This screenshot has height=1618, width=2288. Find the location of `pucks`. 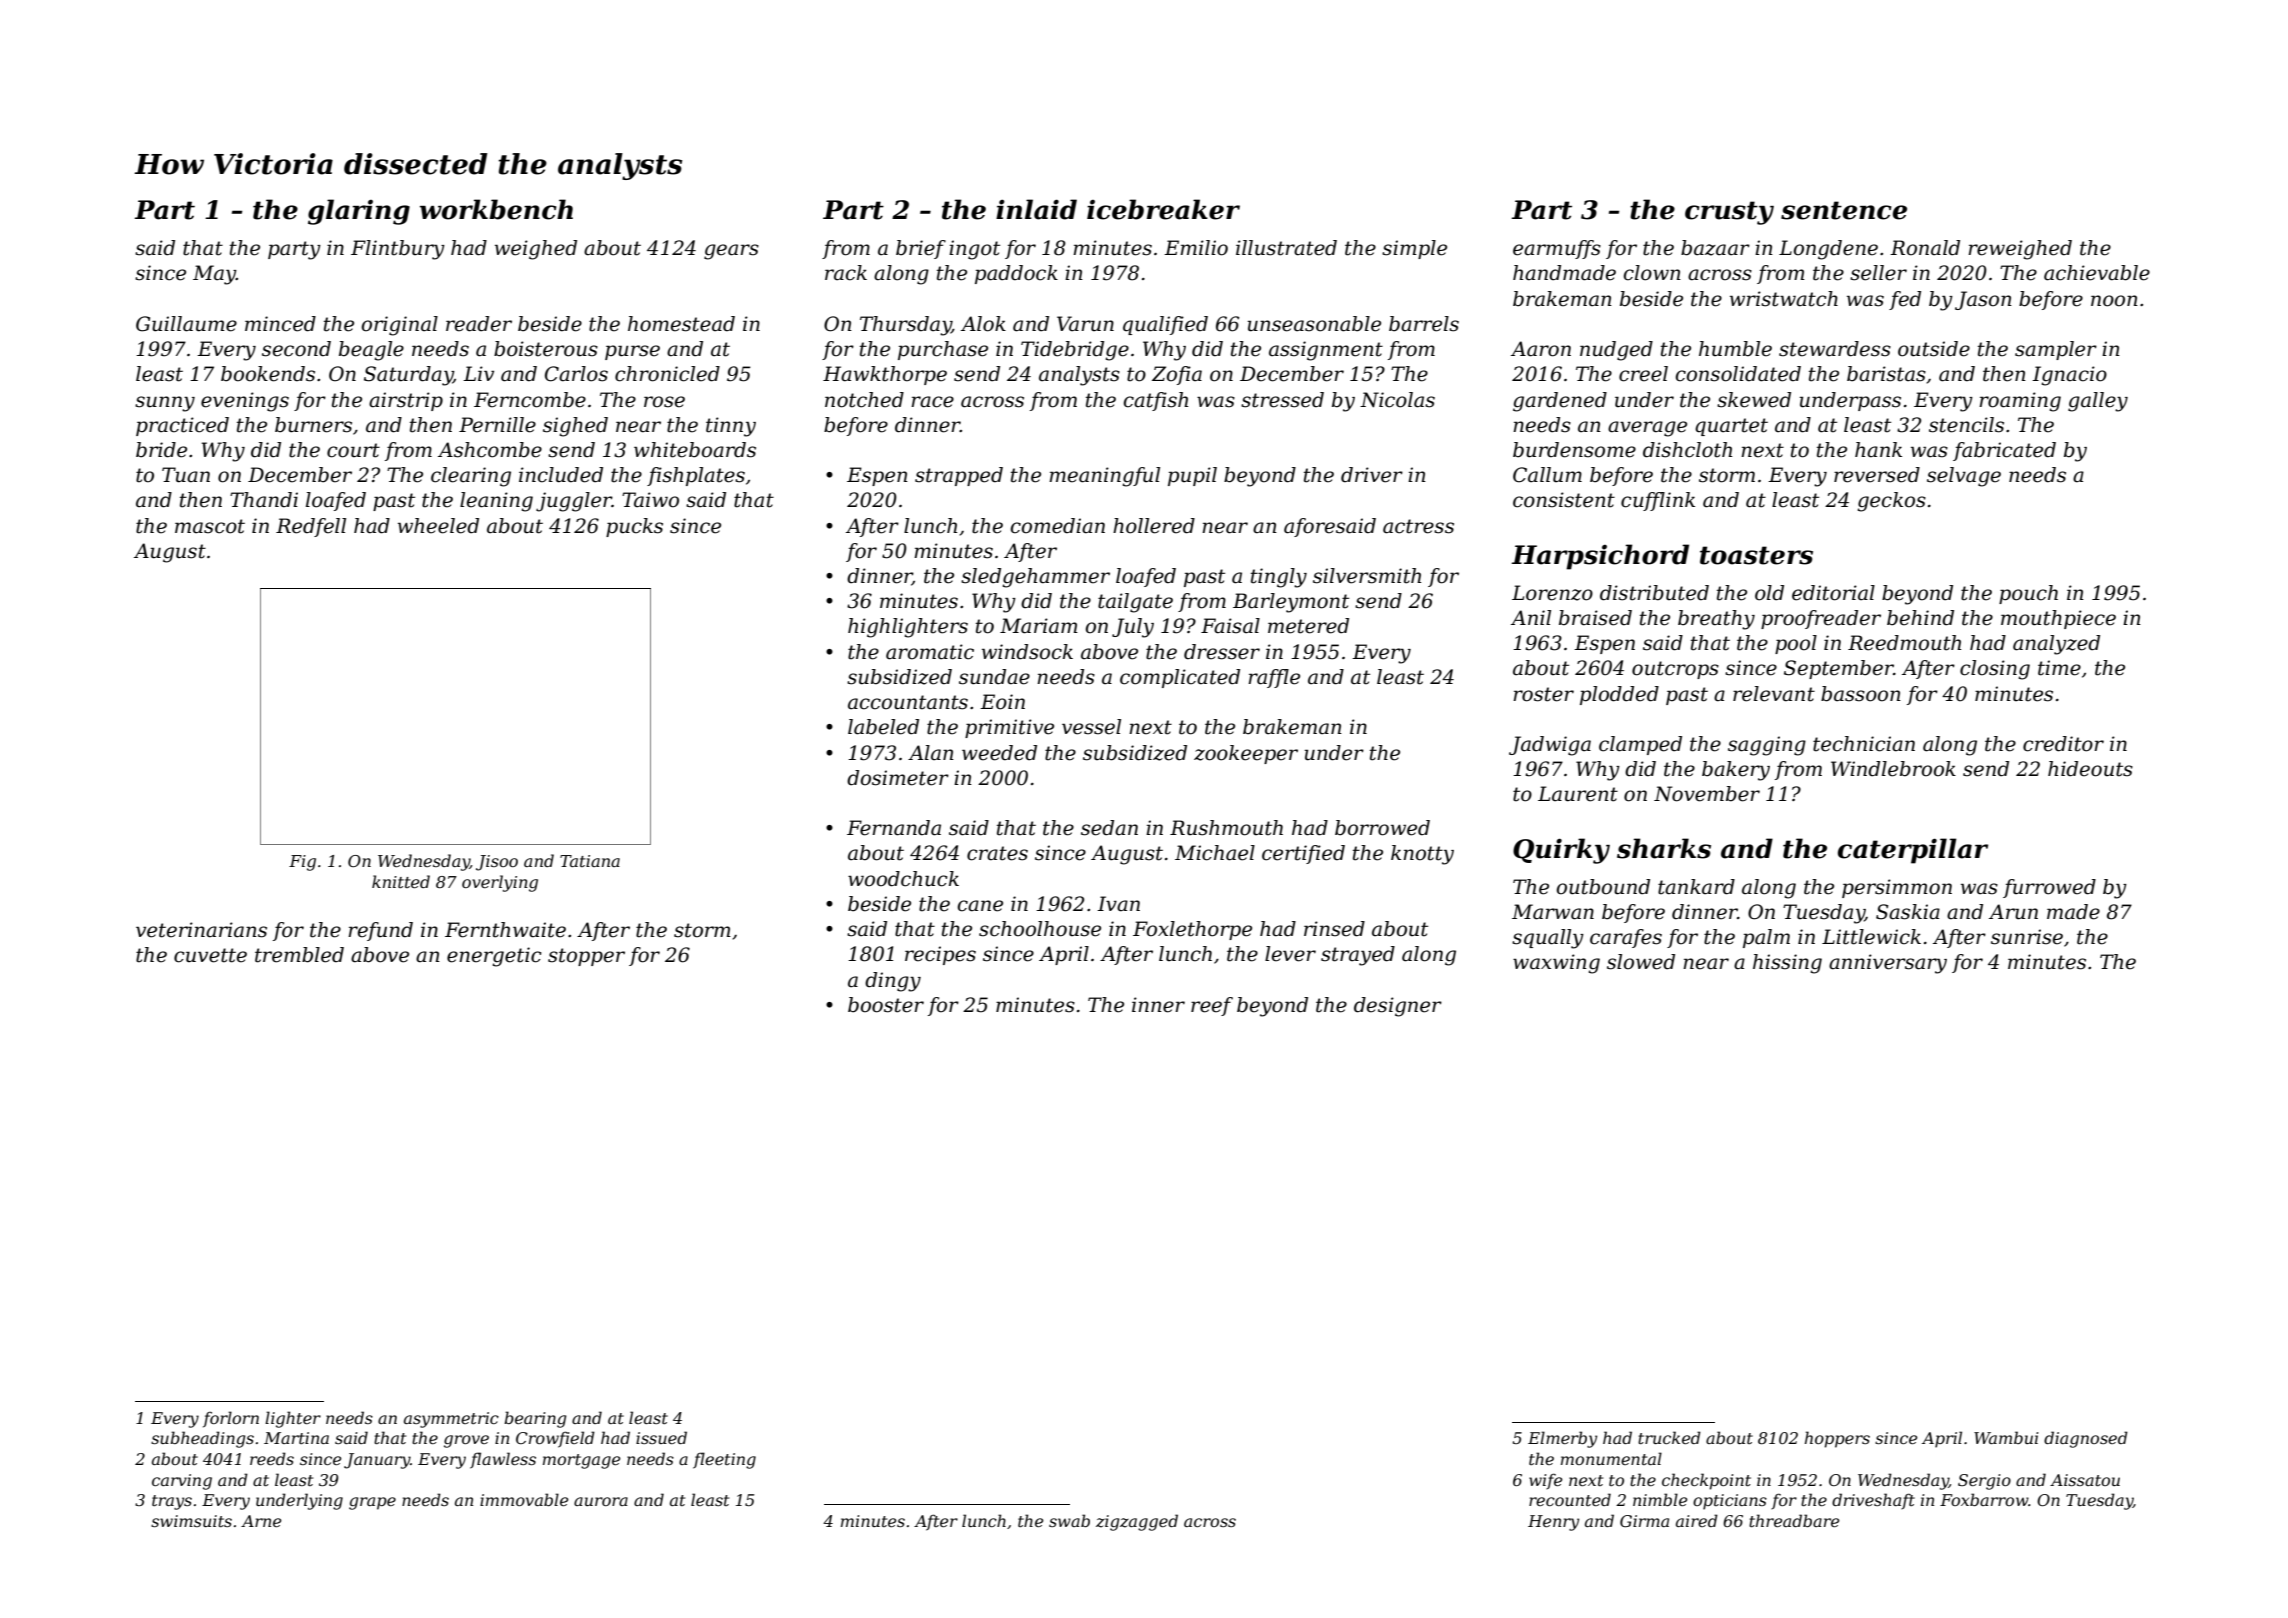

pucks is located at coordinates (634, 527).
